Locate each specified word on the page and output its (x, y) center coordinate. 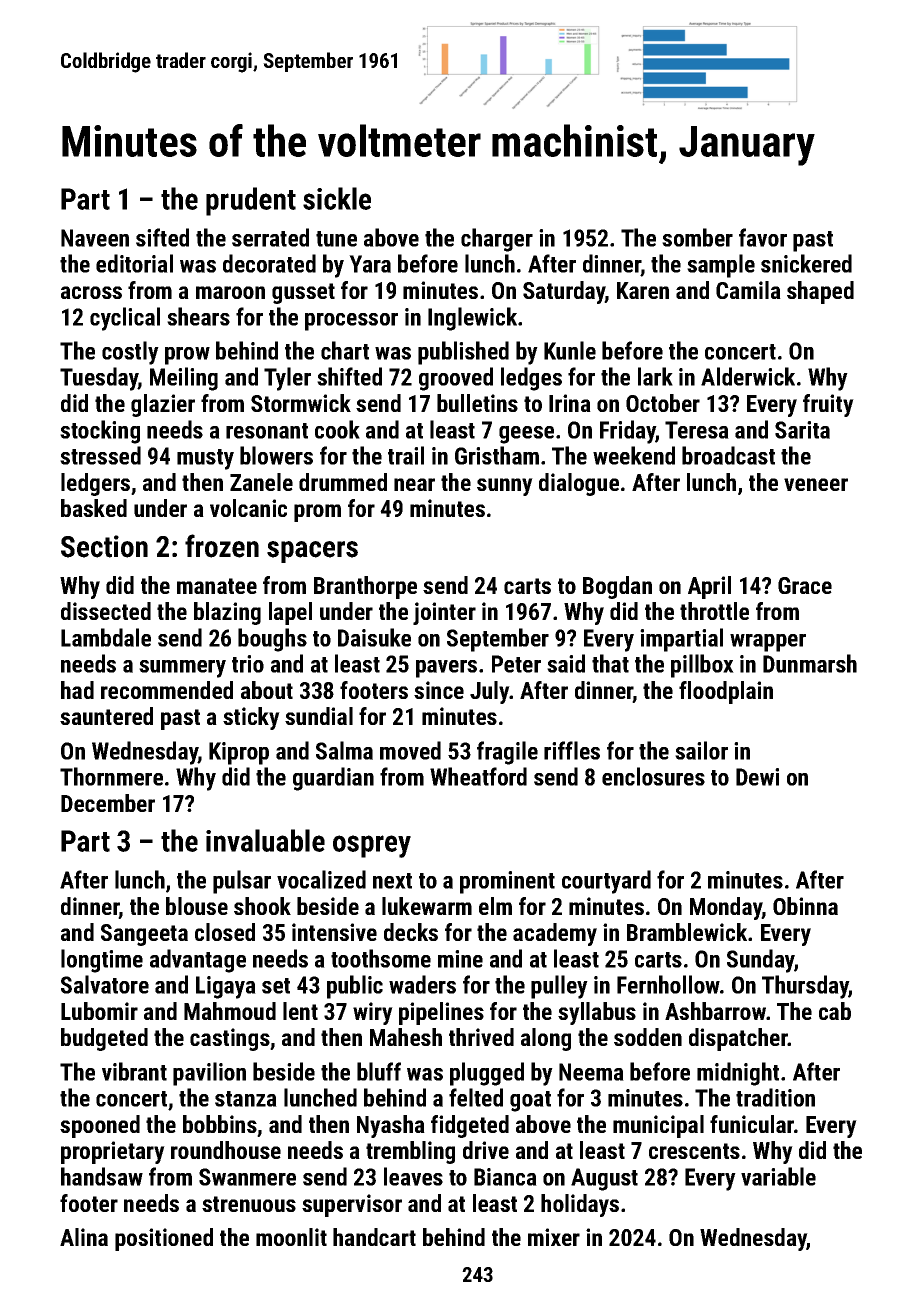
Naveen (95, 238)
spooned (100, 1126)
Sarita (802, 430)
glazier (163, 405)
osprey (372, 846)
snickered (806, 263)
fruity (828, 405)
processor (351, 322)
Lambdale (106, 637)
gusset (303, 293)
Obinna (805, 906)
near (414, 484)
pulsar (242, 882)
